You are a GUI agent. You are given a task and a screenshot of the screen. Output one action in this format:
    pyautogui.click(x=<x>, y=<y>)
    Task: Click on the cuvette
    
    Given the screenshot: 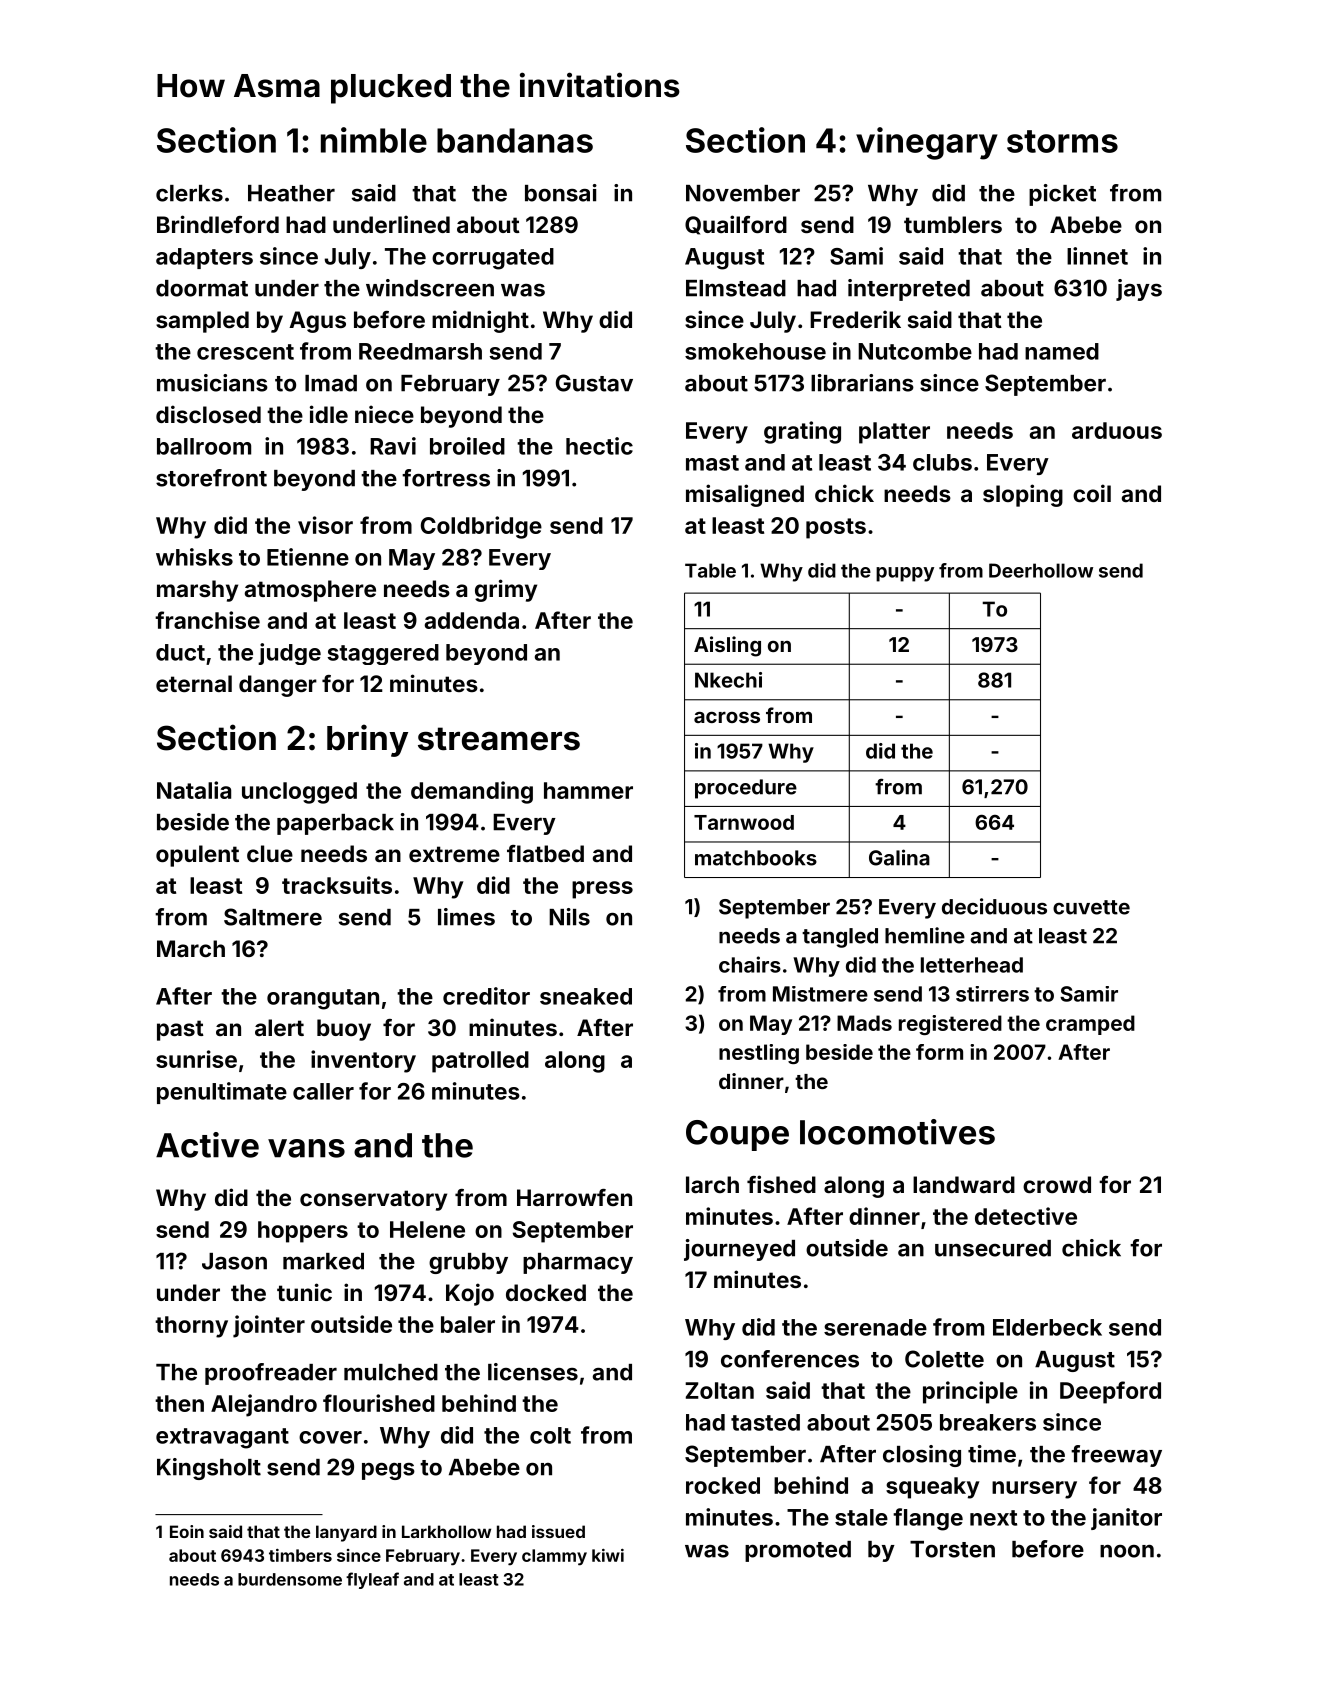 What is the action you would take?
    pyautogui.click(x=1091, y=907)
